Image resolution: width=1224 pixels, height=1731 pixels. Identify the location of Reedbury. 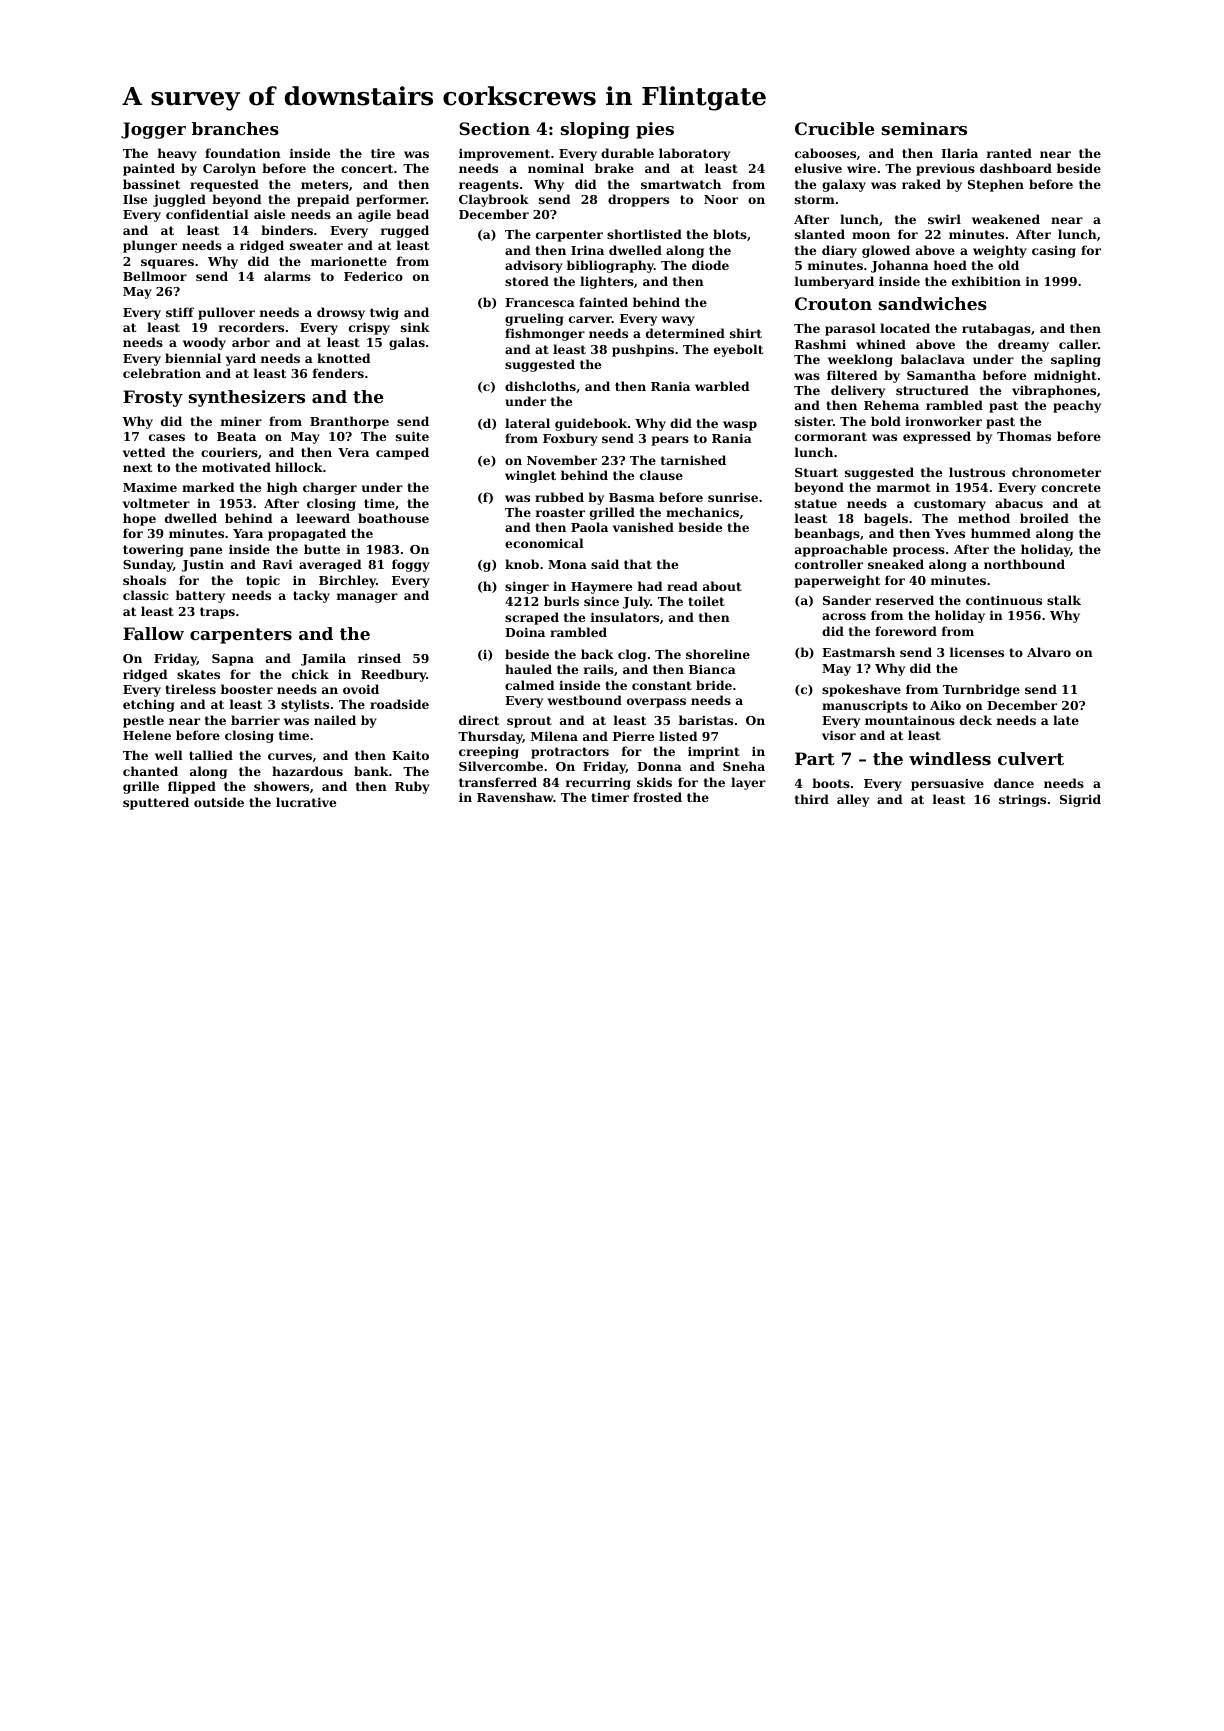
(394, 675).
